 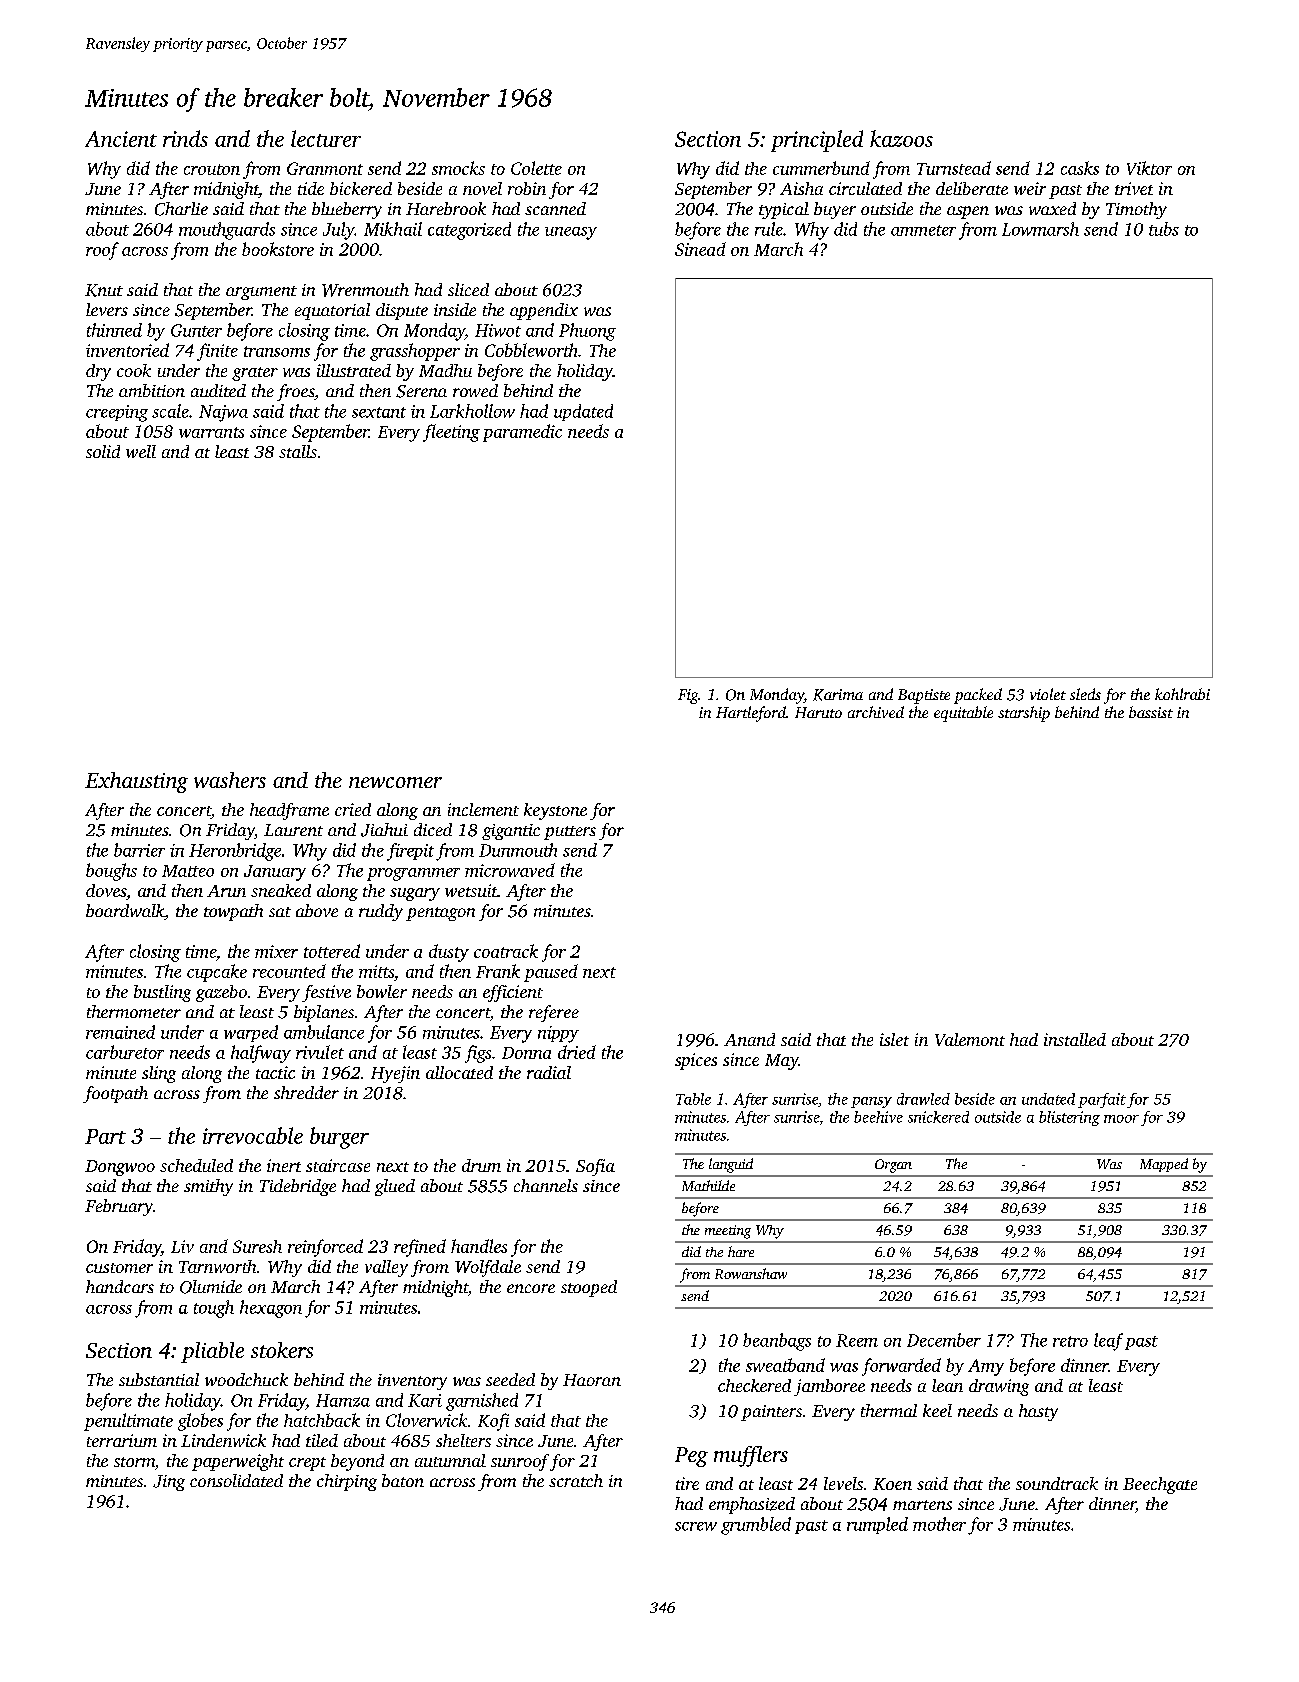 What do you see at coordinates (1149, 168) in the image?
I see `Viktor` at bounding box center [1149, 168].
